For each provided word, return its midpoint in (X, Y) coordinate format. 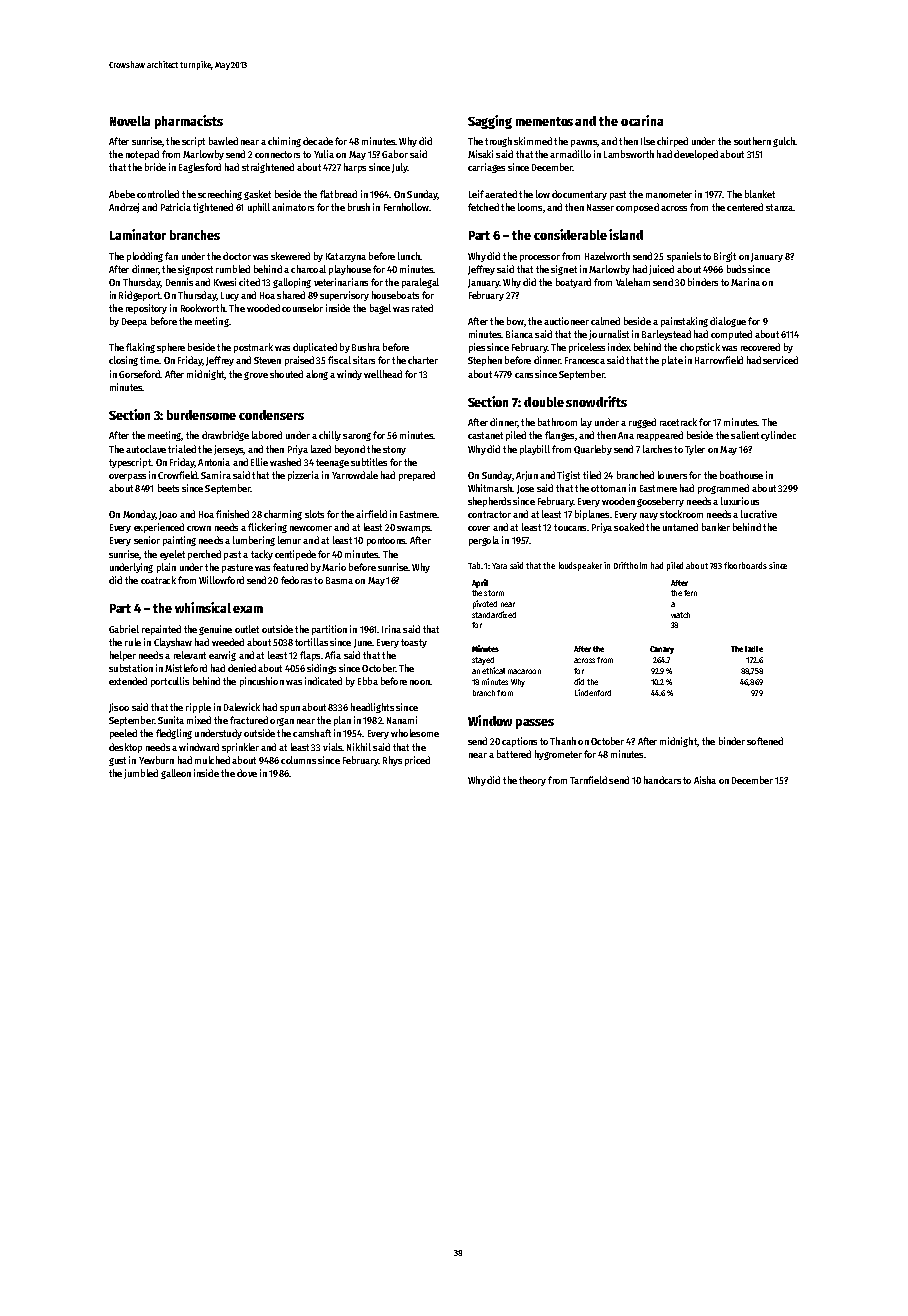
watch (680, 615)
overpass (127, 477)
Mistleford (186, 668)
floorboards (745, 565)
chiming (284, 142)
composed (637, 208)
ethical (493, 670)
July (399, 168)
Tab (474, 565)
